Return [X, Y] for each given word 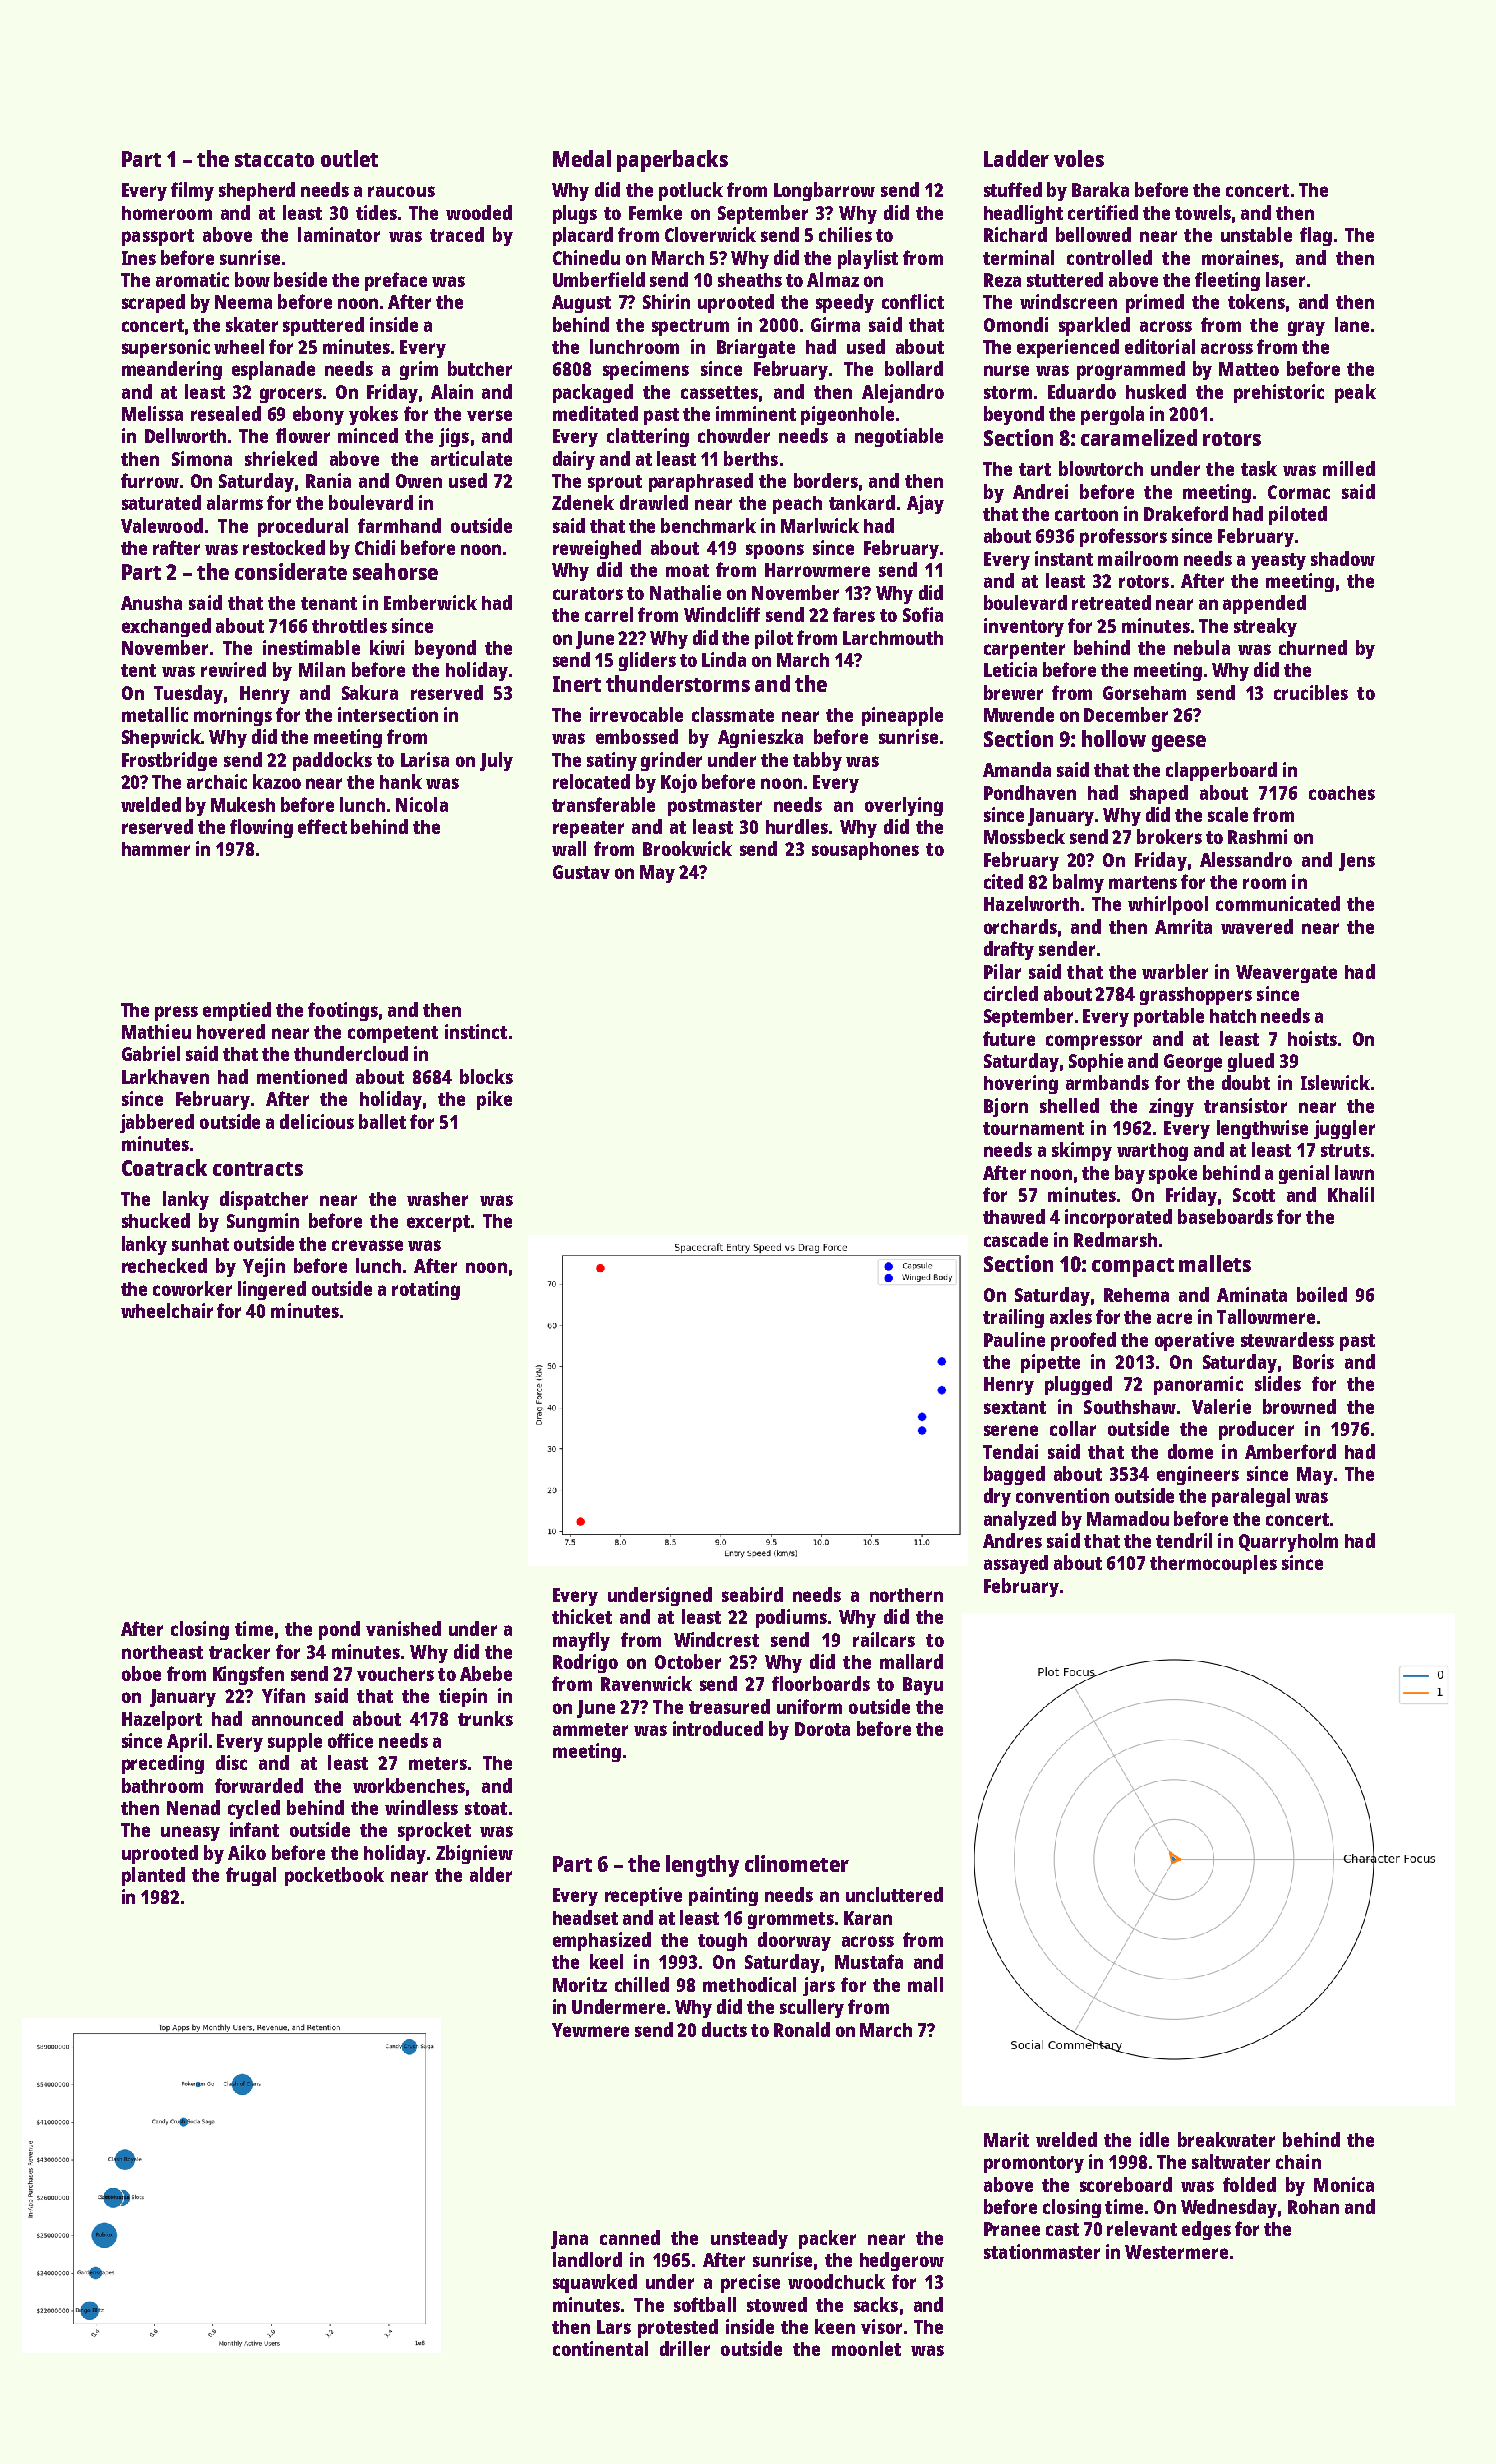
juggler [1344, 1129]
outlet [349, 158]
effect [322, 826]
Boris [1313, 1361]
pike [494, 1100]
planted [153, 1876]
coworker [192, 1288]
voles [1079, 158]
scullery [812, 2008]
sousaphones [865, 851]
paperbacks [672, 161]
